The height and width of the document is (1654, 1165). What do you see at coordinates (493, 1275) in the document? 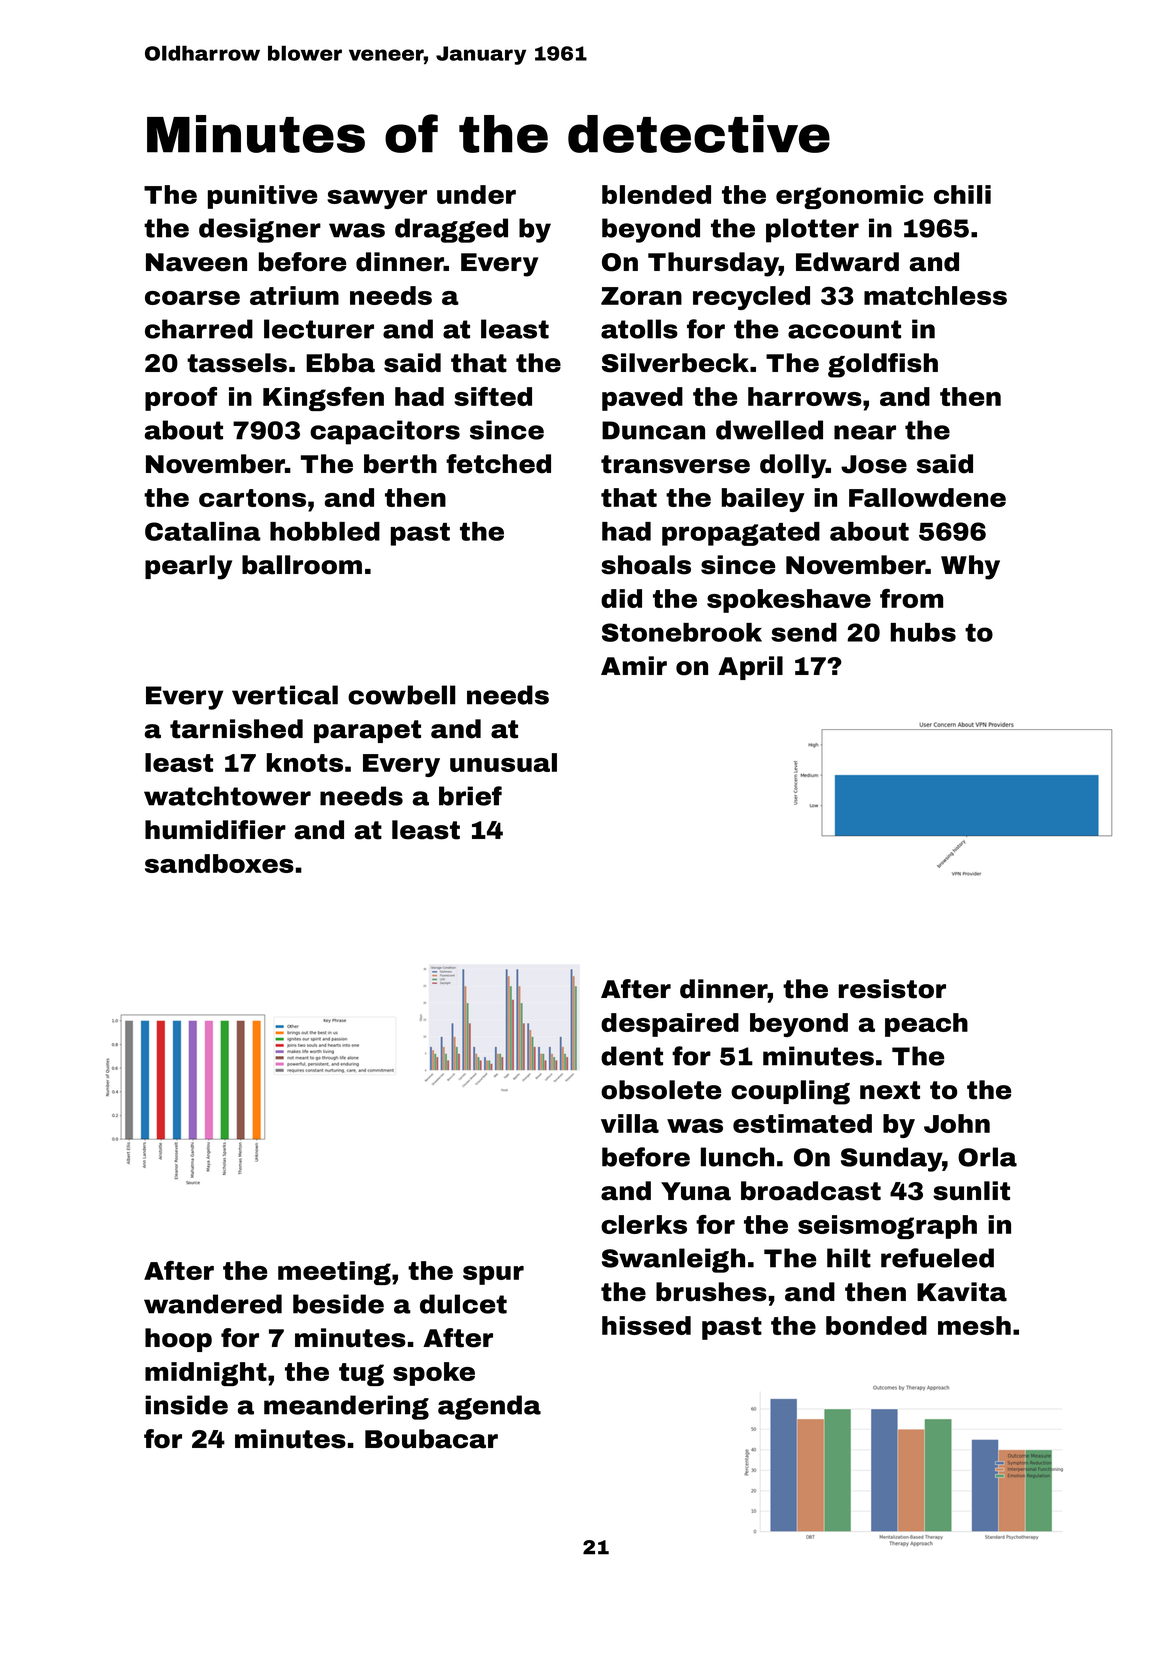
I see `spur` at bounding box center [493, 1275].
